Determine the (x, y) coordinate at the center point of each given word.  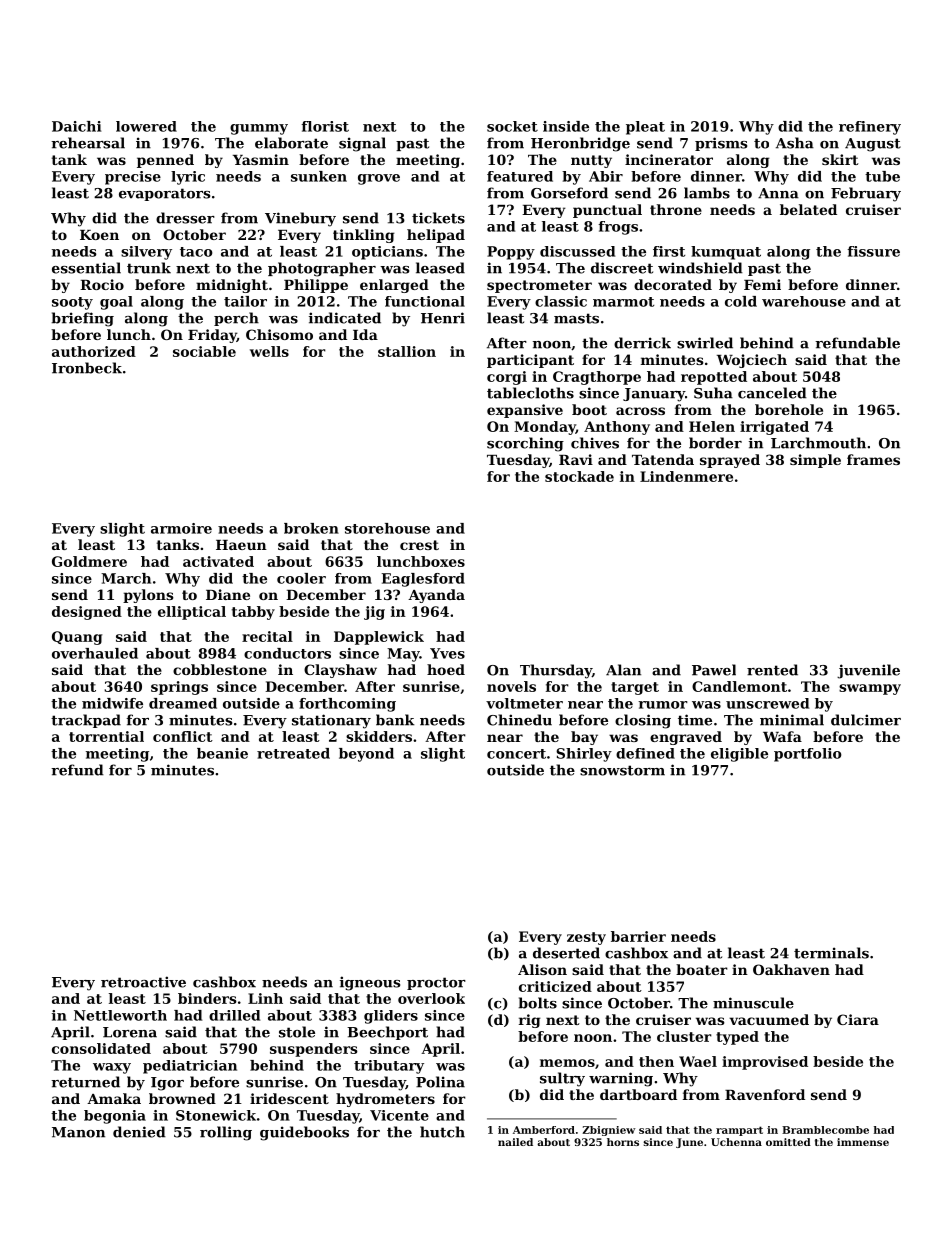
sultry (562, 1079)
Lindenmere (686, 476)
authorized (94, 351)
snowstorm (622, 770)
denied (139, 1132)
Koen (99, 235)
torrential (106, 736)
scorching (525, 444)
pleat (645, 128)
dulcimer (866, 720)
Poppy (511, 253)
